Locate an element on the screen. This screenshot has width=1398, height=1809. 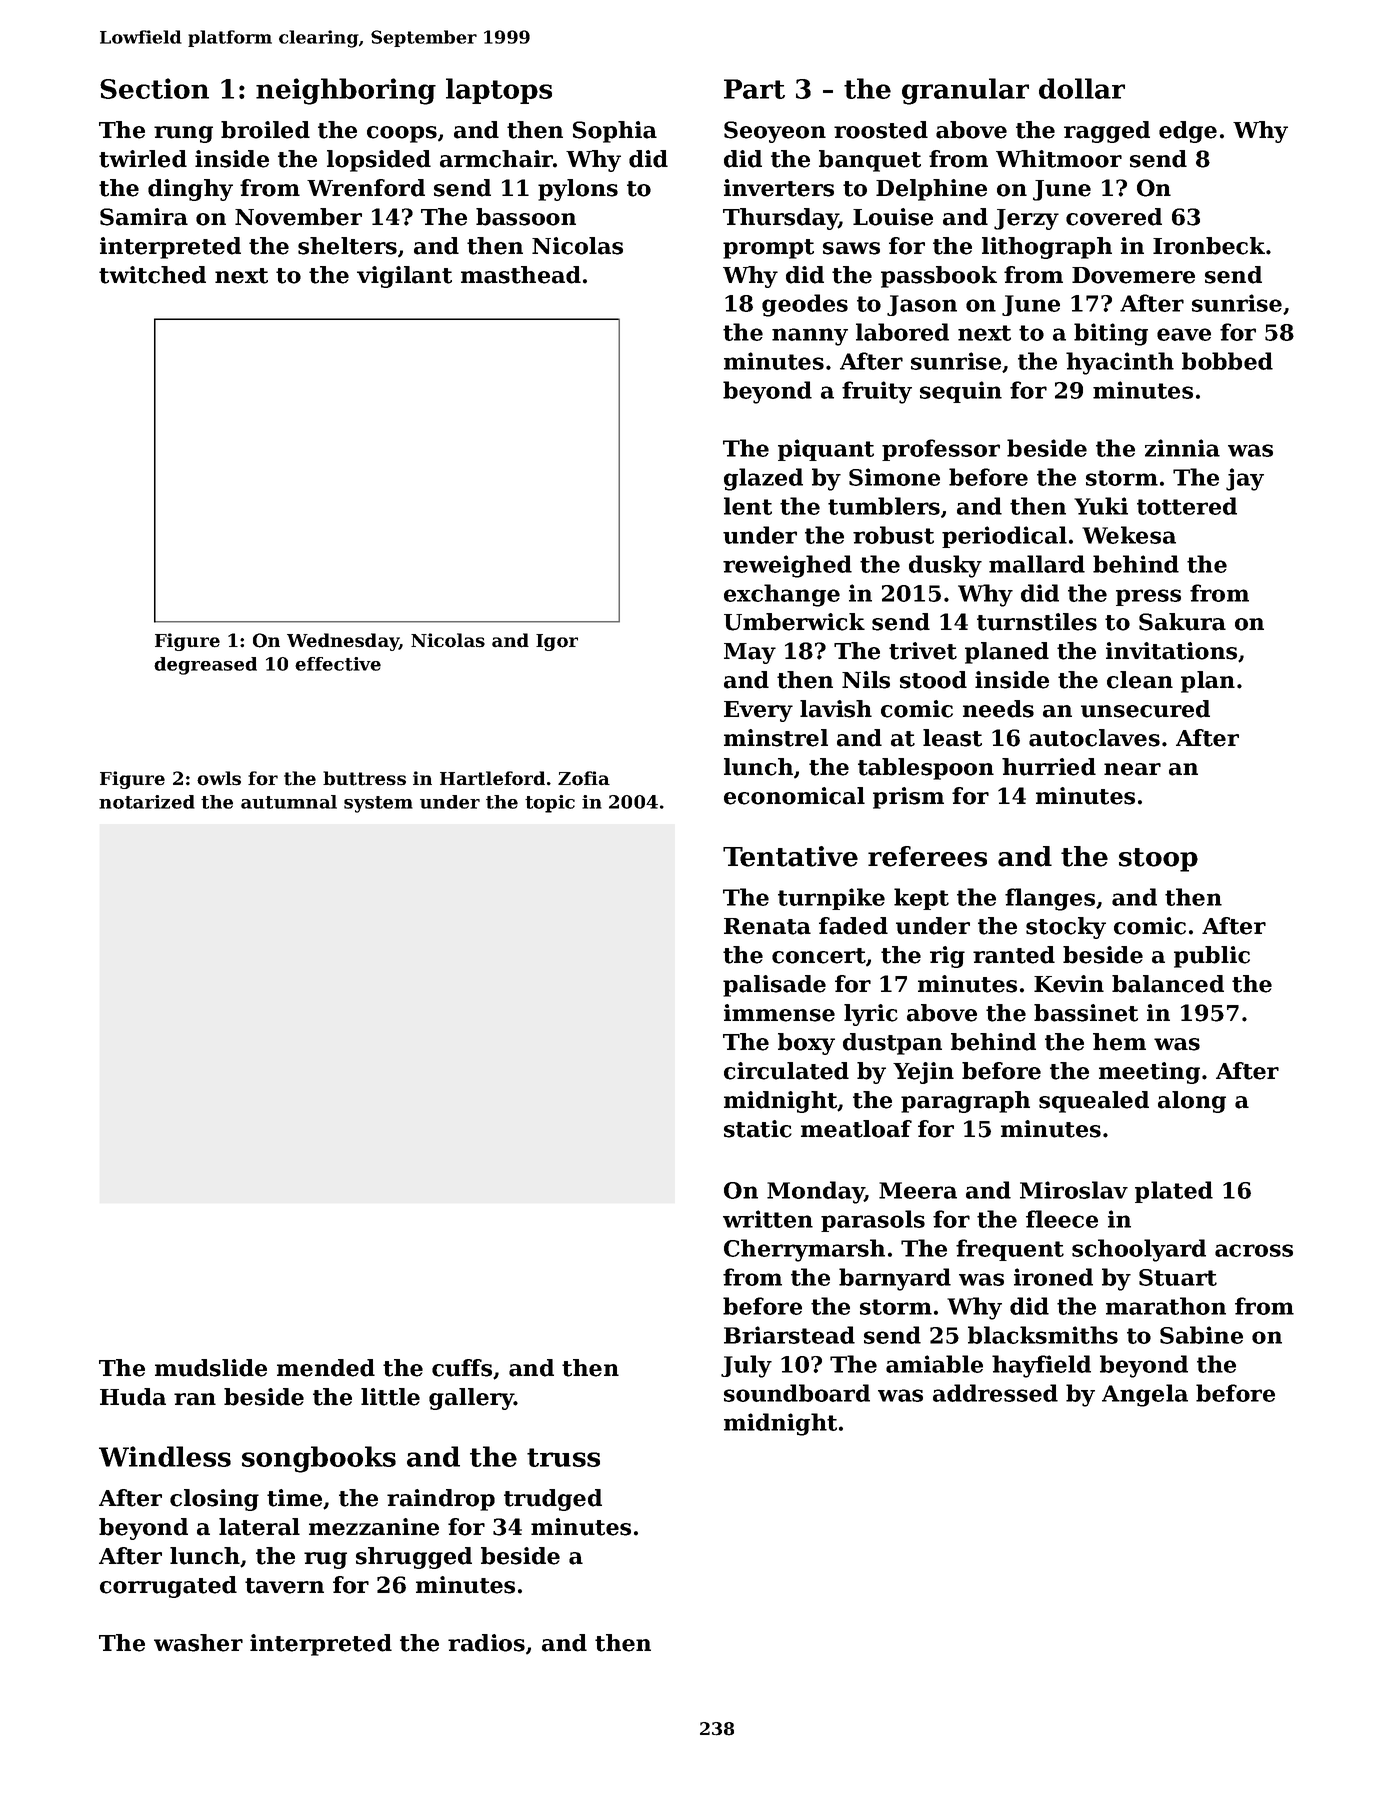
shelters is located at coordinates (347, 246).
